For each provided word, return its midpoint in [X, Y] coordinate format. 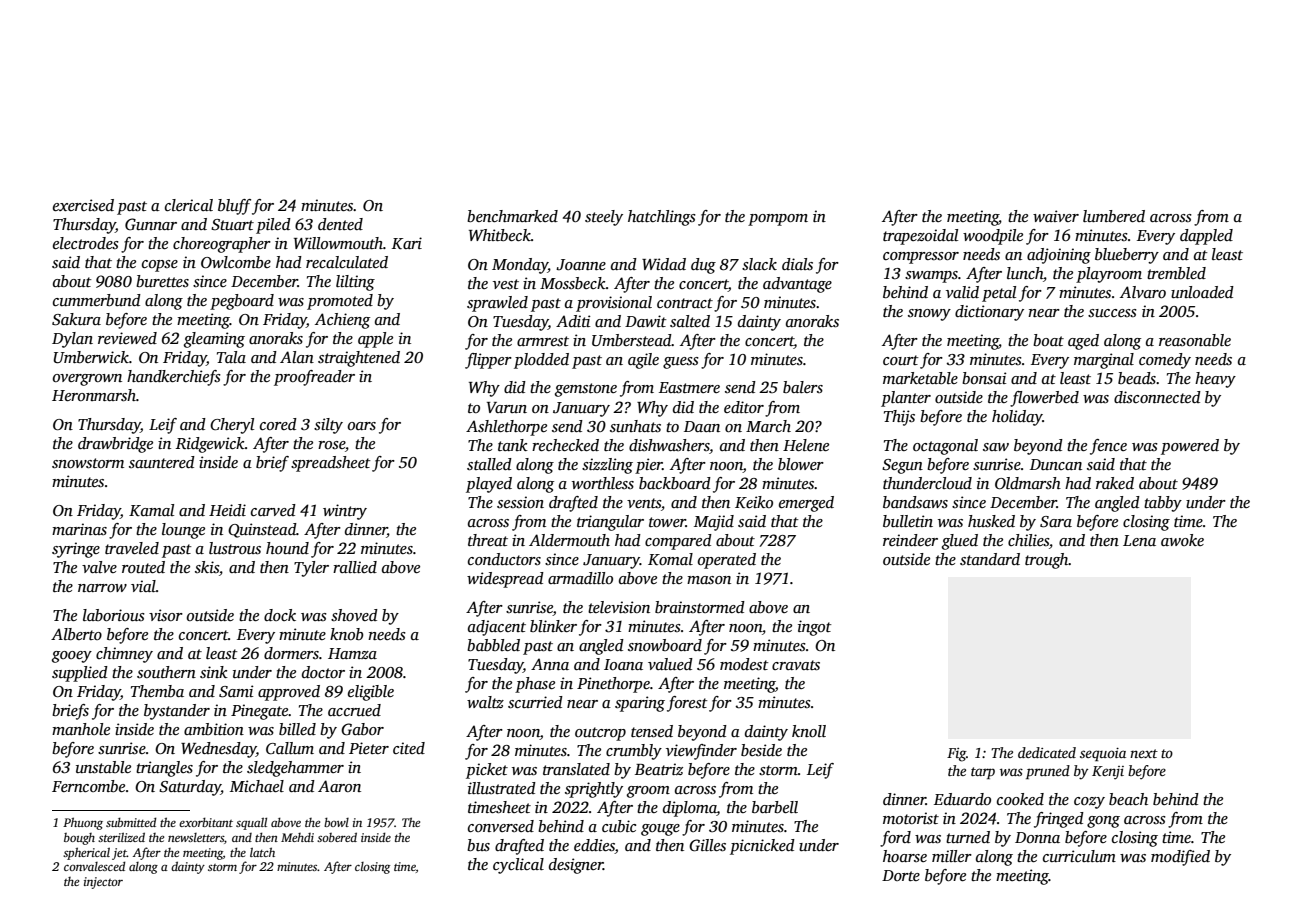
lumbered [1114, 216]
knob [346, 634]
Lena [1139, 540]
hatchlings [662, 218]
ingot [815, 628]
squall [251, 823]
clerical [189, 205]
